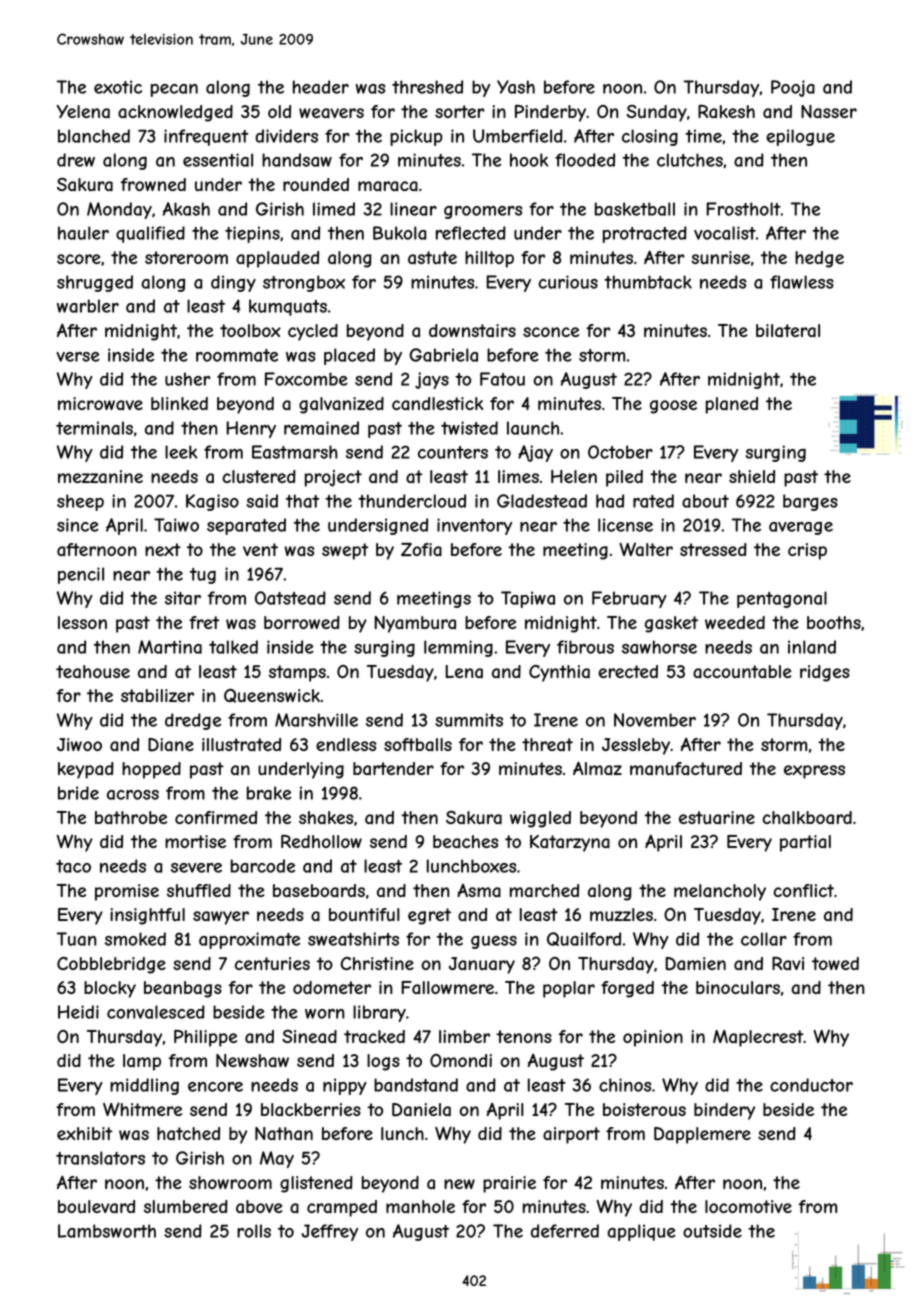 This screenshot has width=924, height=1314. Describe the element at coordinates (565, 1231) in the screenshot. I see `deferred` at that location.
